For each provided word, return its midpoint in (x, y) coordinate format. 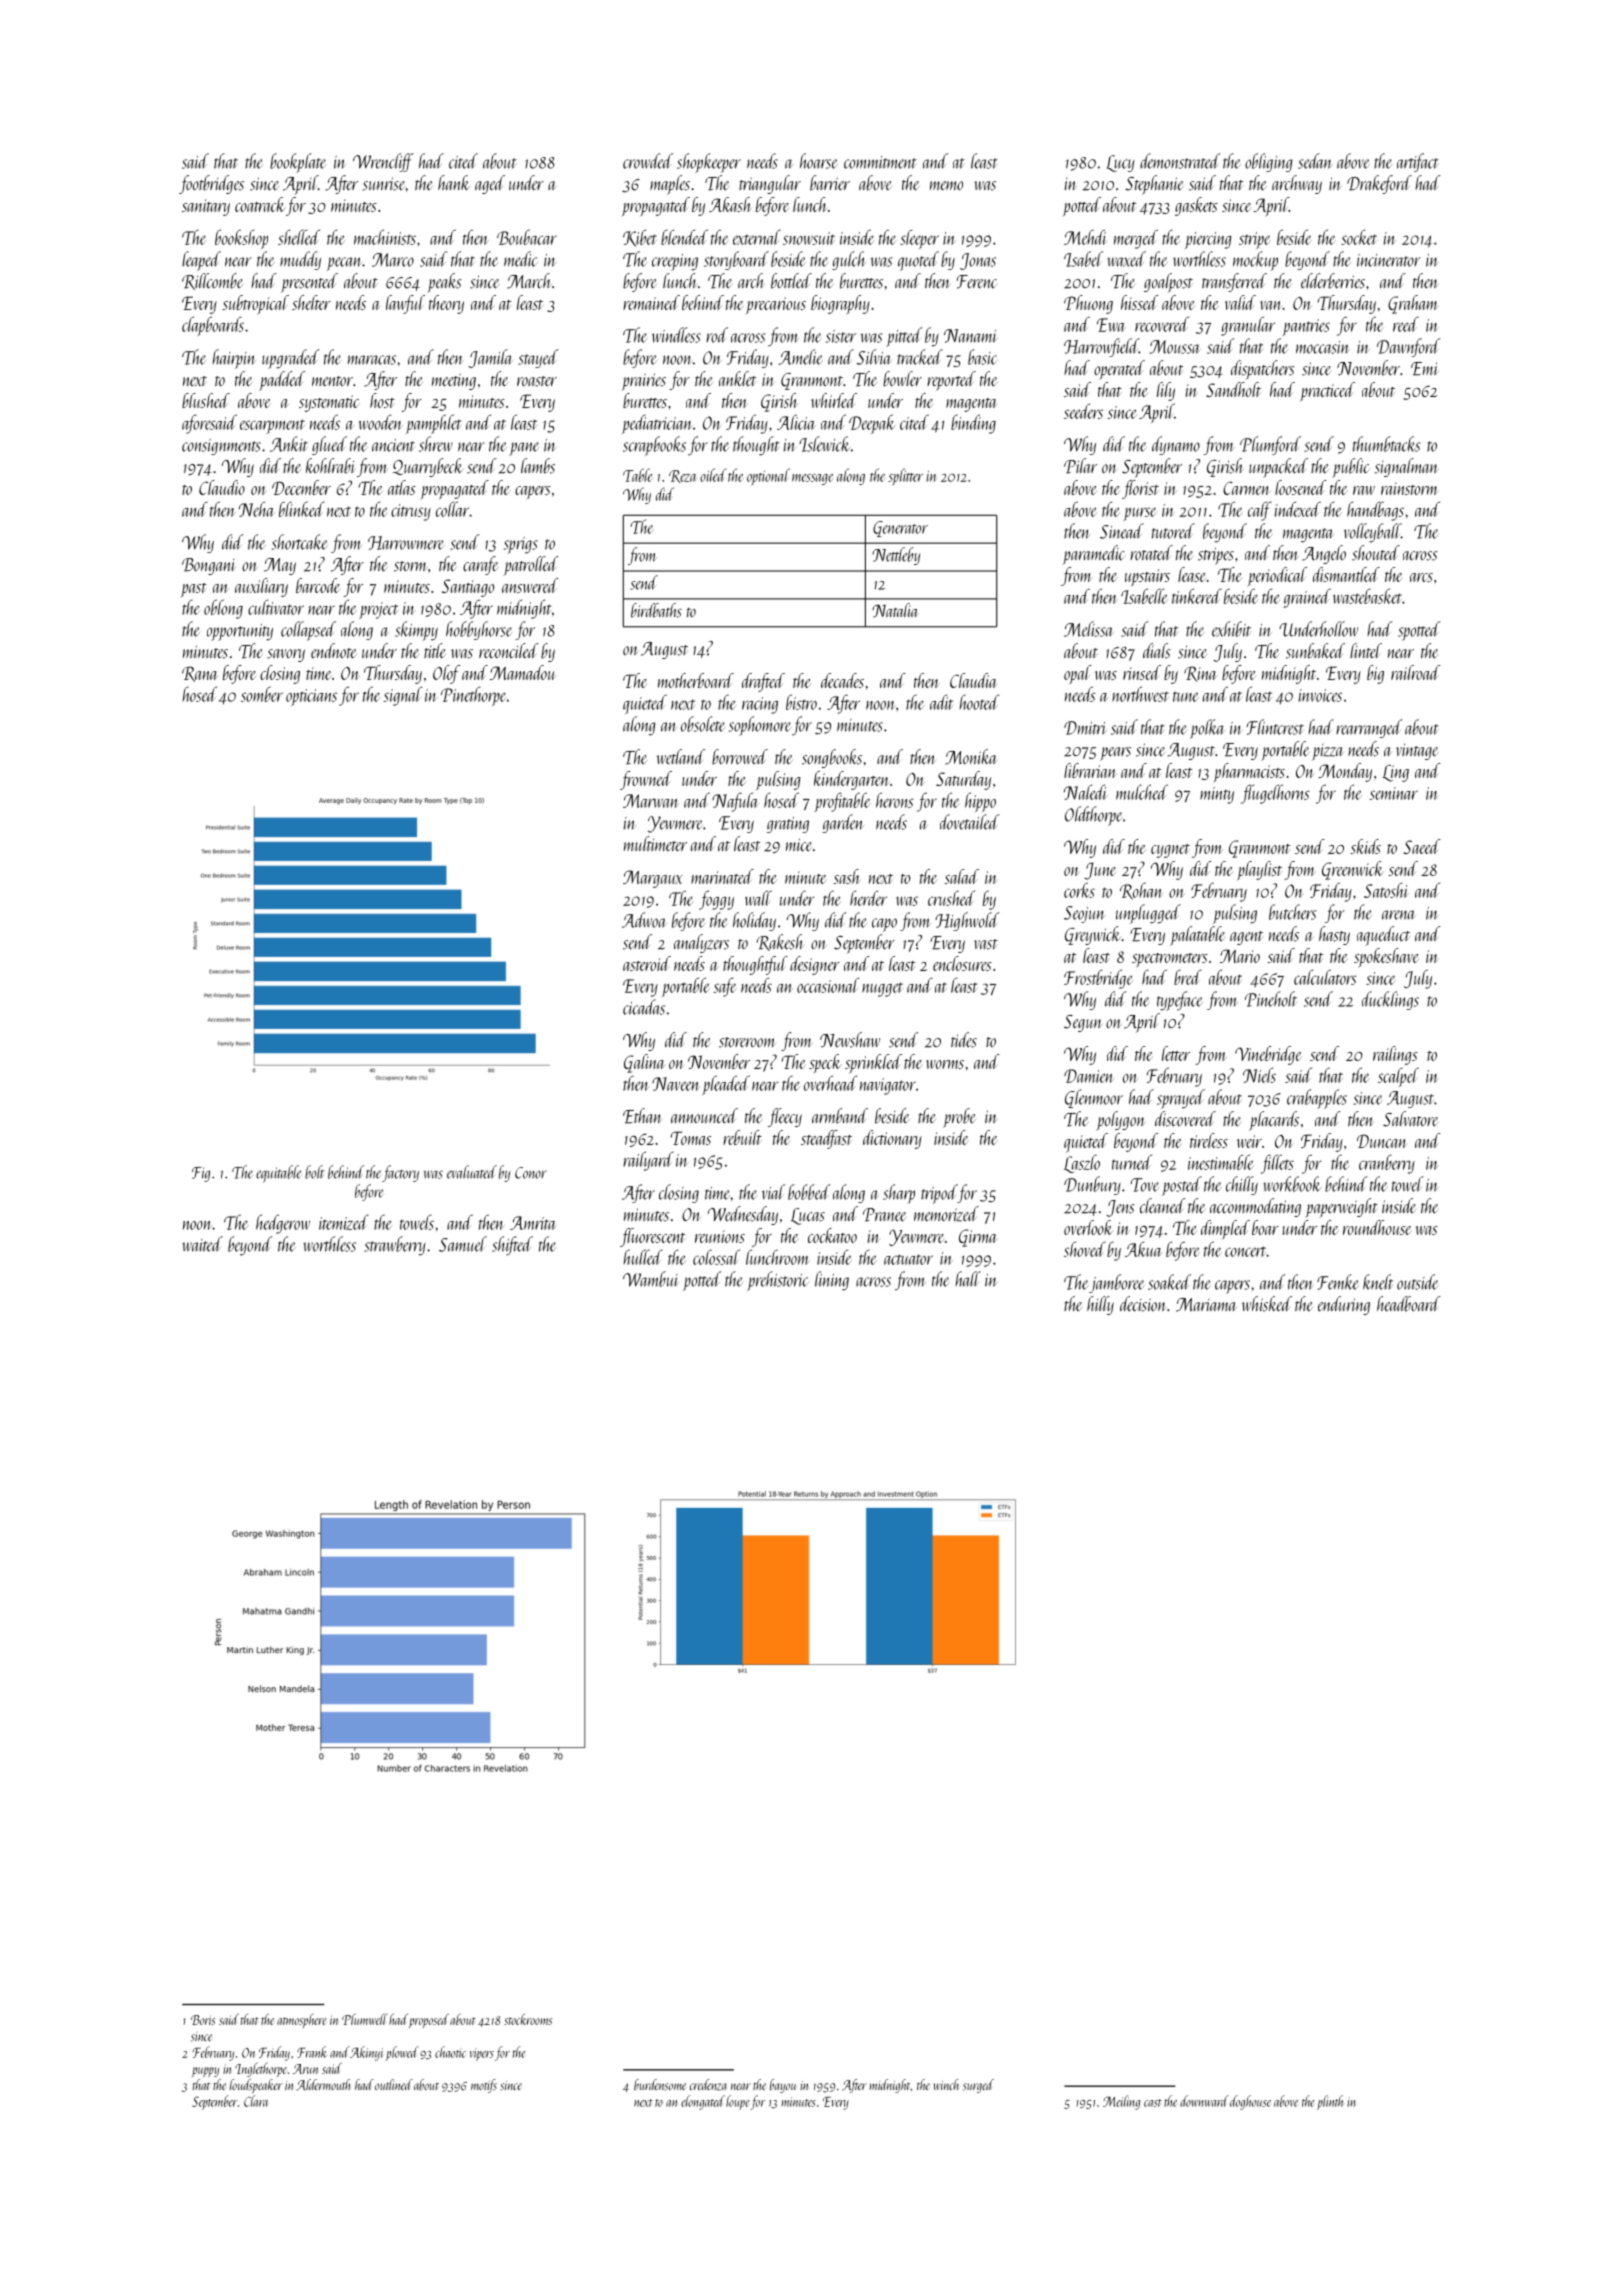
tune (1186, 697)
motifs (484, 2086)
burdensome (660, 2085)
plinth (1330, 2102)
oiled (713, 475)
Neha (257, 509)
